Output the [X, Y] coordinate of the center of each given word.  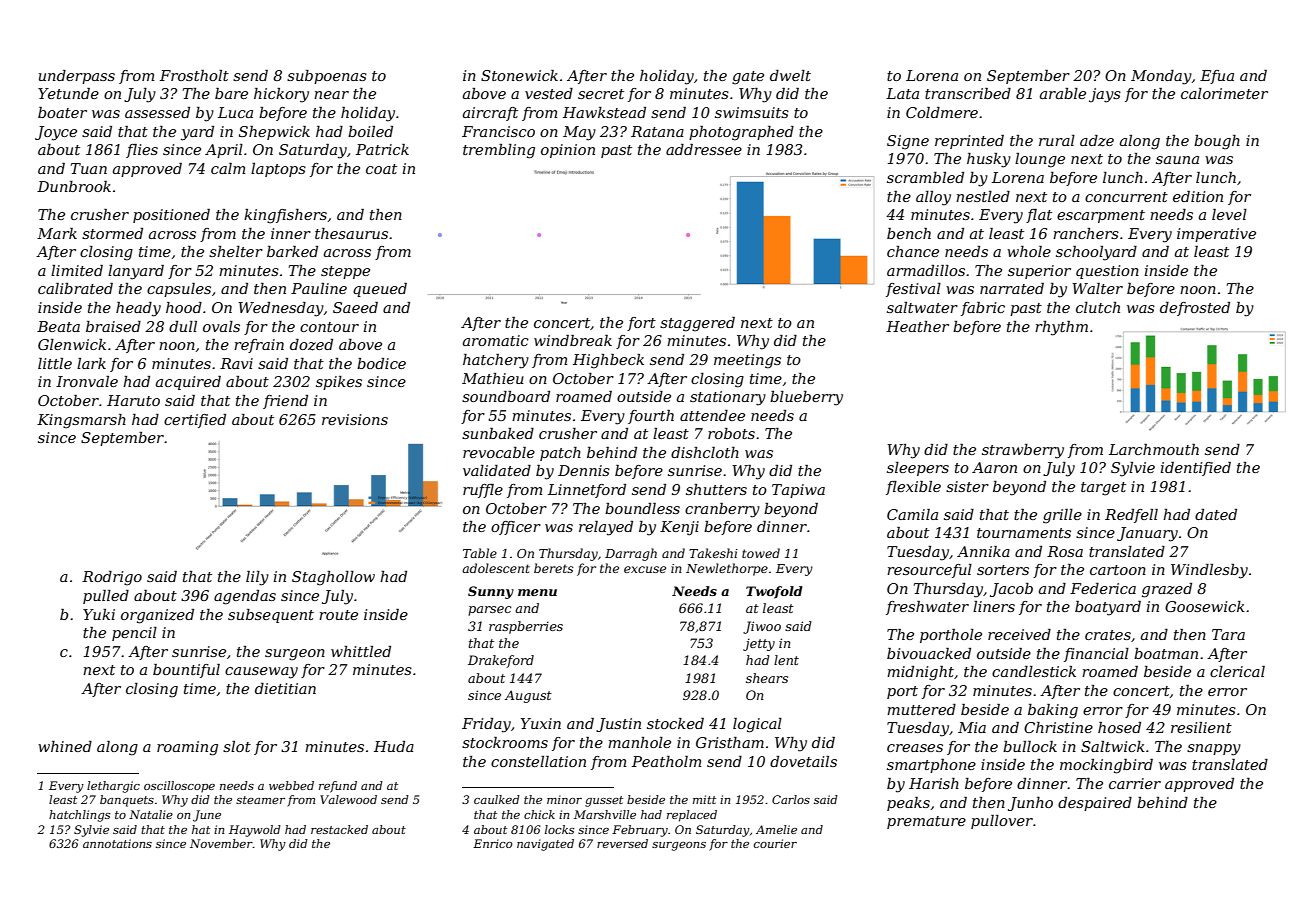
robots [731, 433]
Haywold [255, 831]
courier [775, 843]
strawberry [1023, 451]
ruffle [483, 491]
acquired [188, 383]
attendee [712, 415]
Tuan [89, 168]
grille [1062, 516]
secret [601, 94]
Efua [1217, 77]
